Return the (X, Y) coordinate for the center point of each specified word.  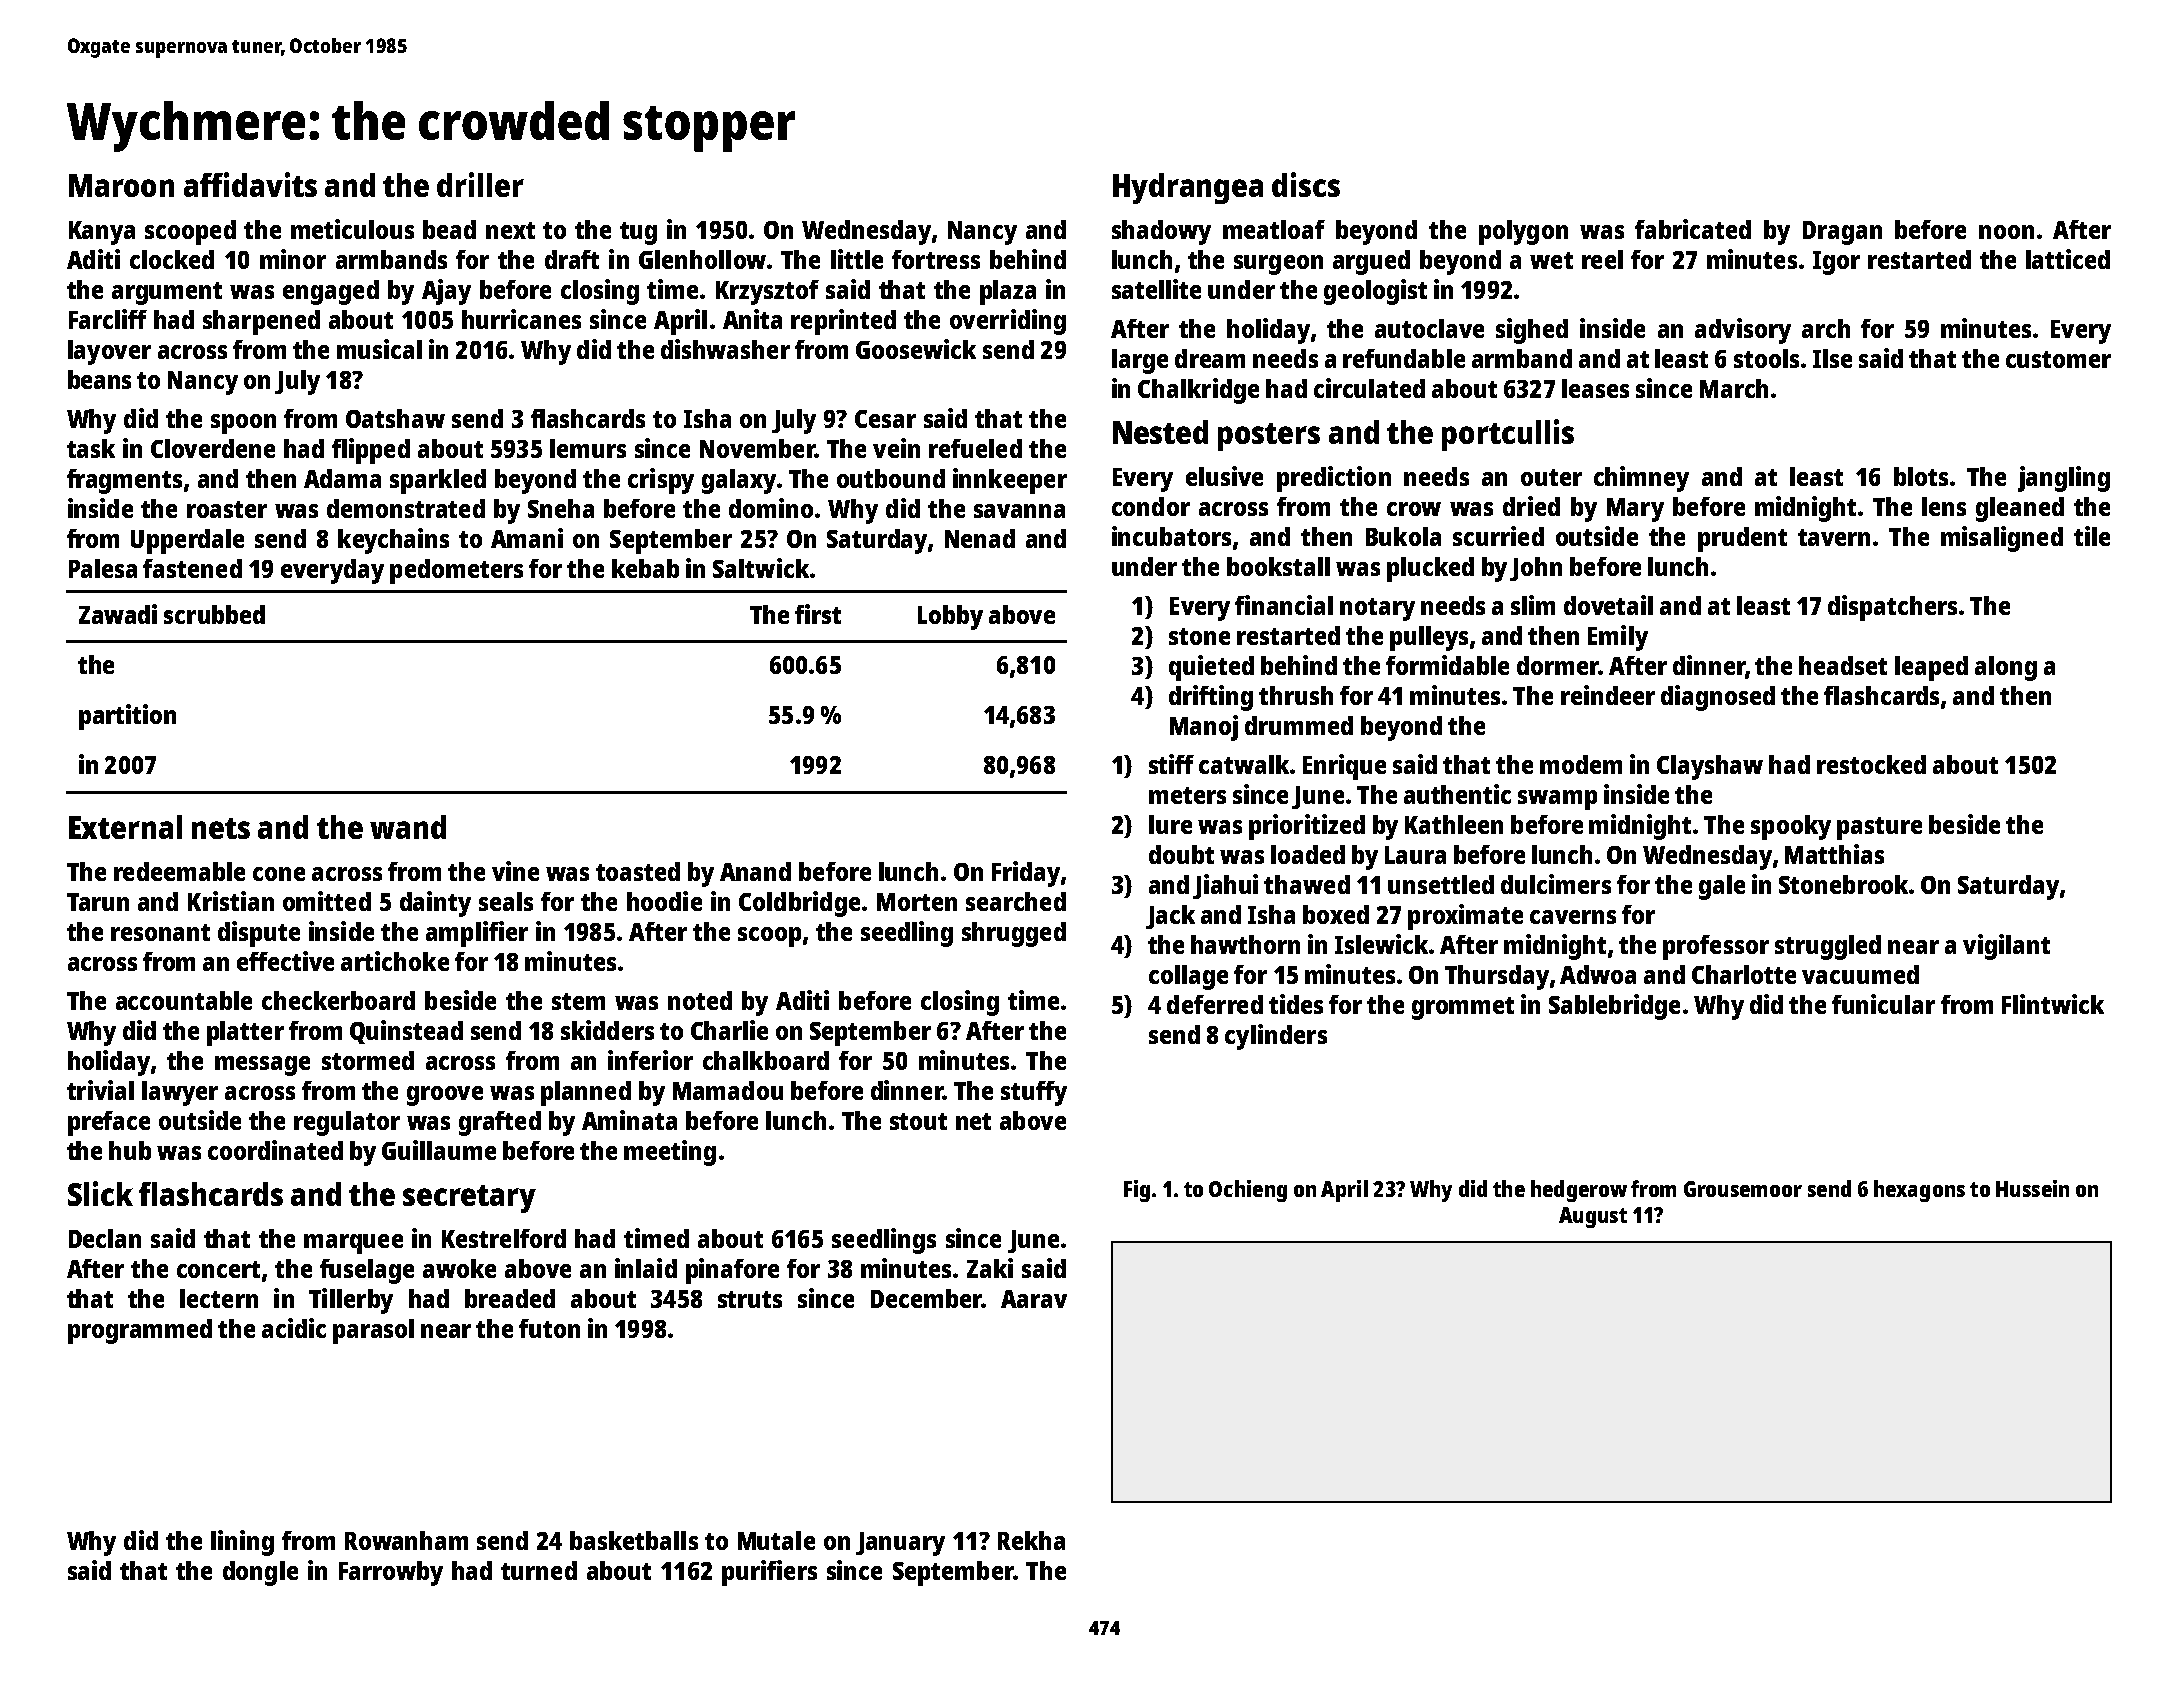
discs (1306, 184)
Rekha (1031, 1540)
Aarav (1034, 1299)
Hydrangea (1188, 188)
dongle (260, 1573)
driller (480, 184)
